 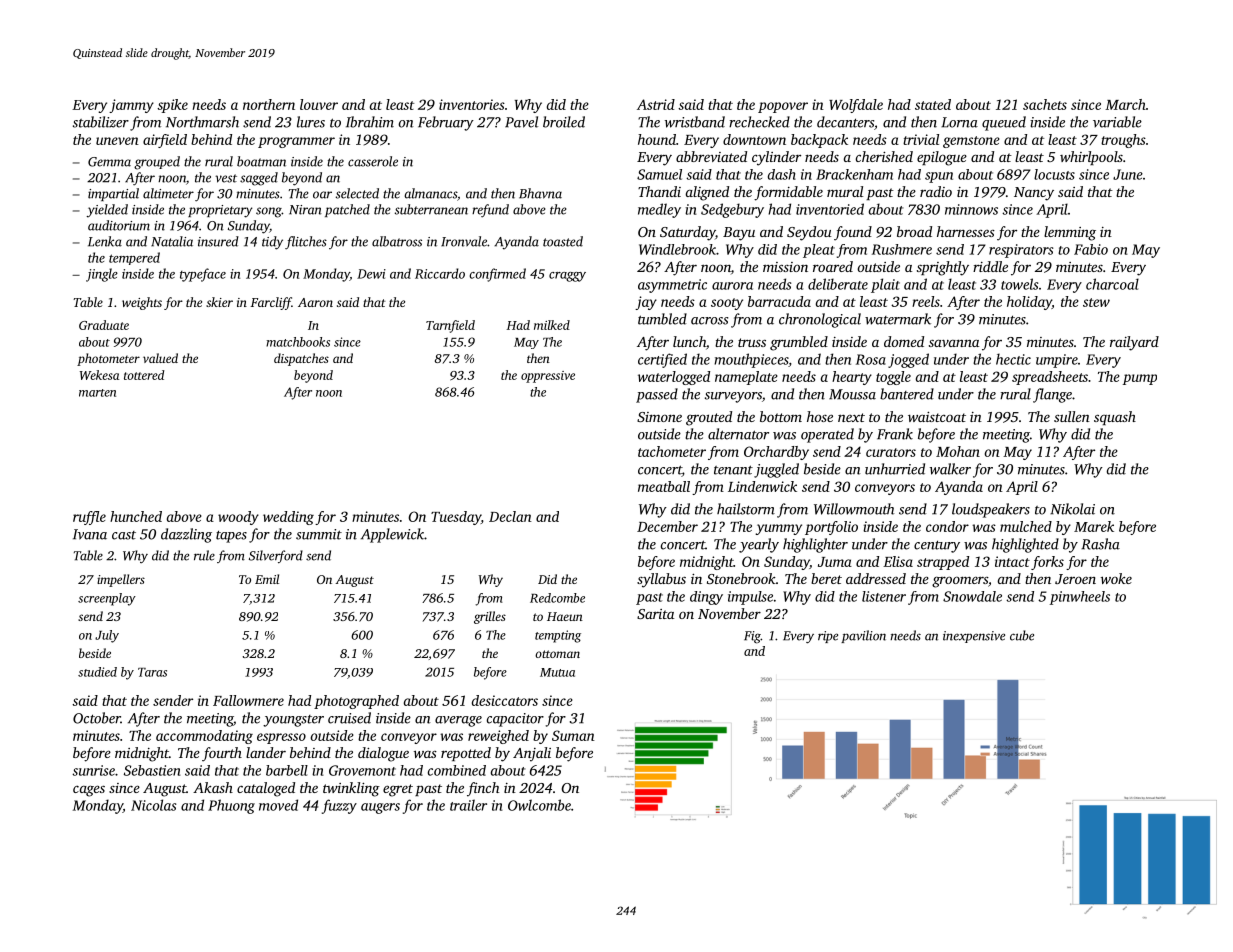 What do you see at coordinates (104, 325) in the screenshot?
I see `Graduate` at bounding box center [104, 325].
